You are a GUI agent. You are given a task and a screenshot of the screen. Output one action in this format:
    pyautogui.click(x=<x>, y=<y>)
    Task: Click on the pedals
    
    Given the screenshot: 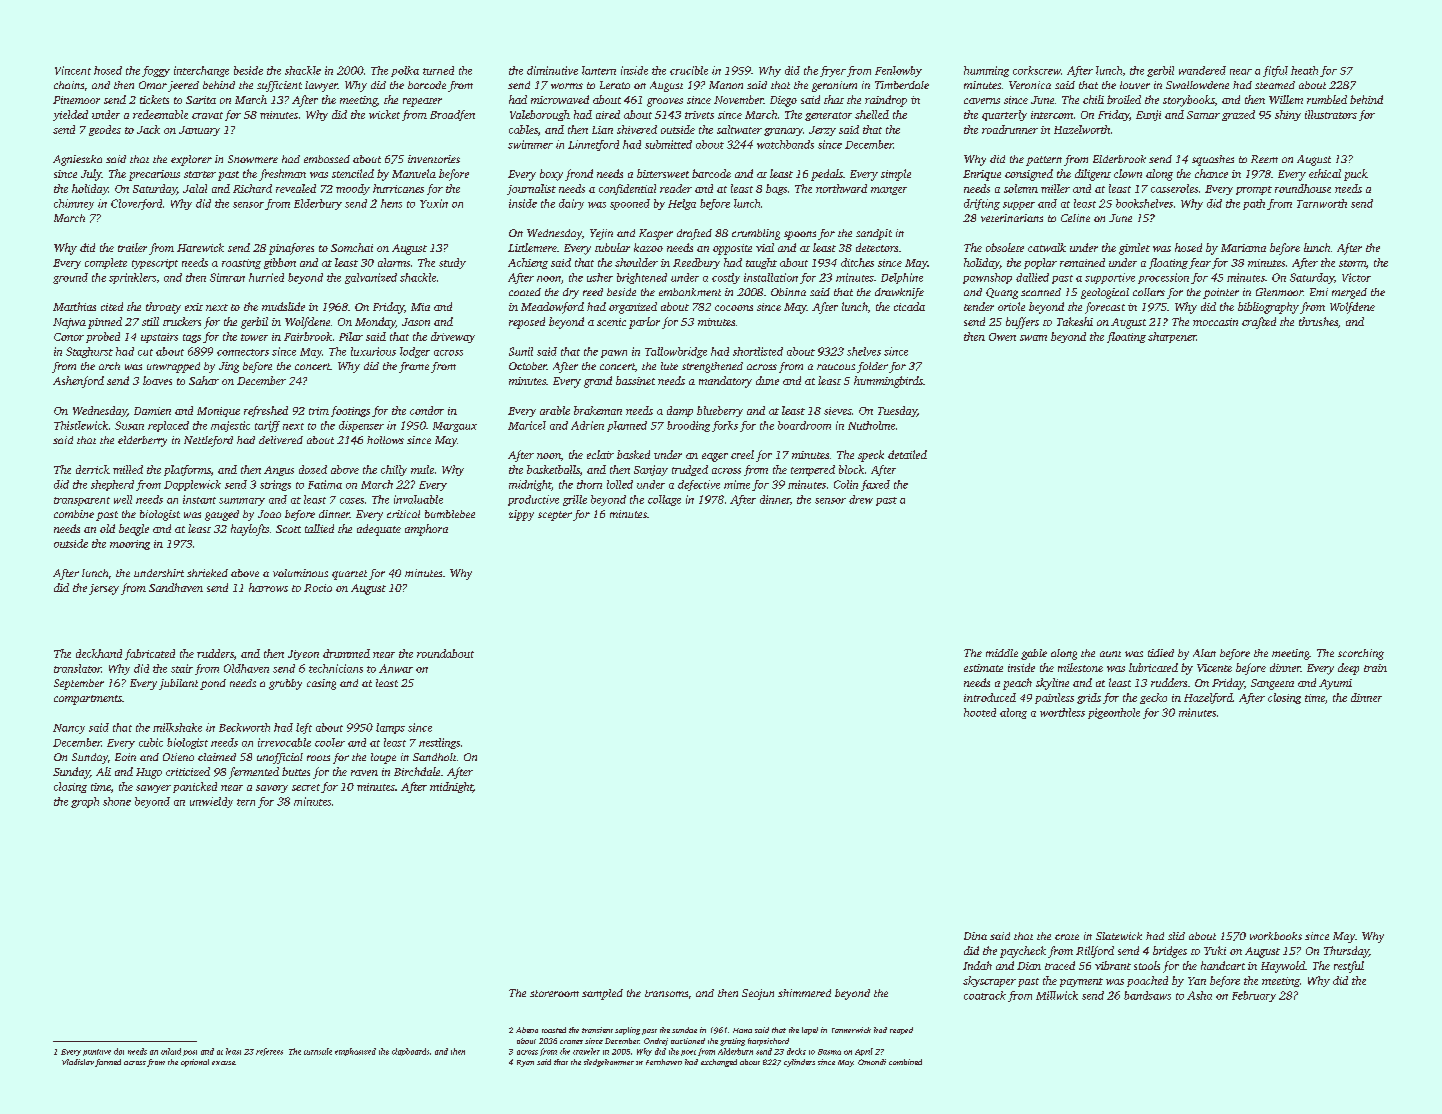 What is the action you would take?
    pyautogui.click(x=827, y=175)
